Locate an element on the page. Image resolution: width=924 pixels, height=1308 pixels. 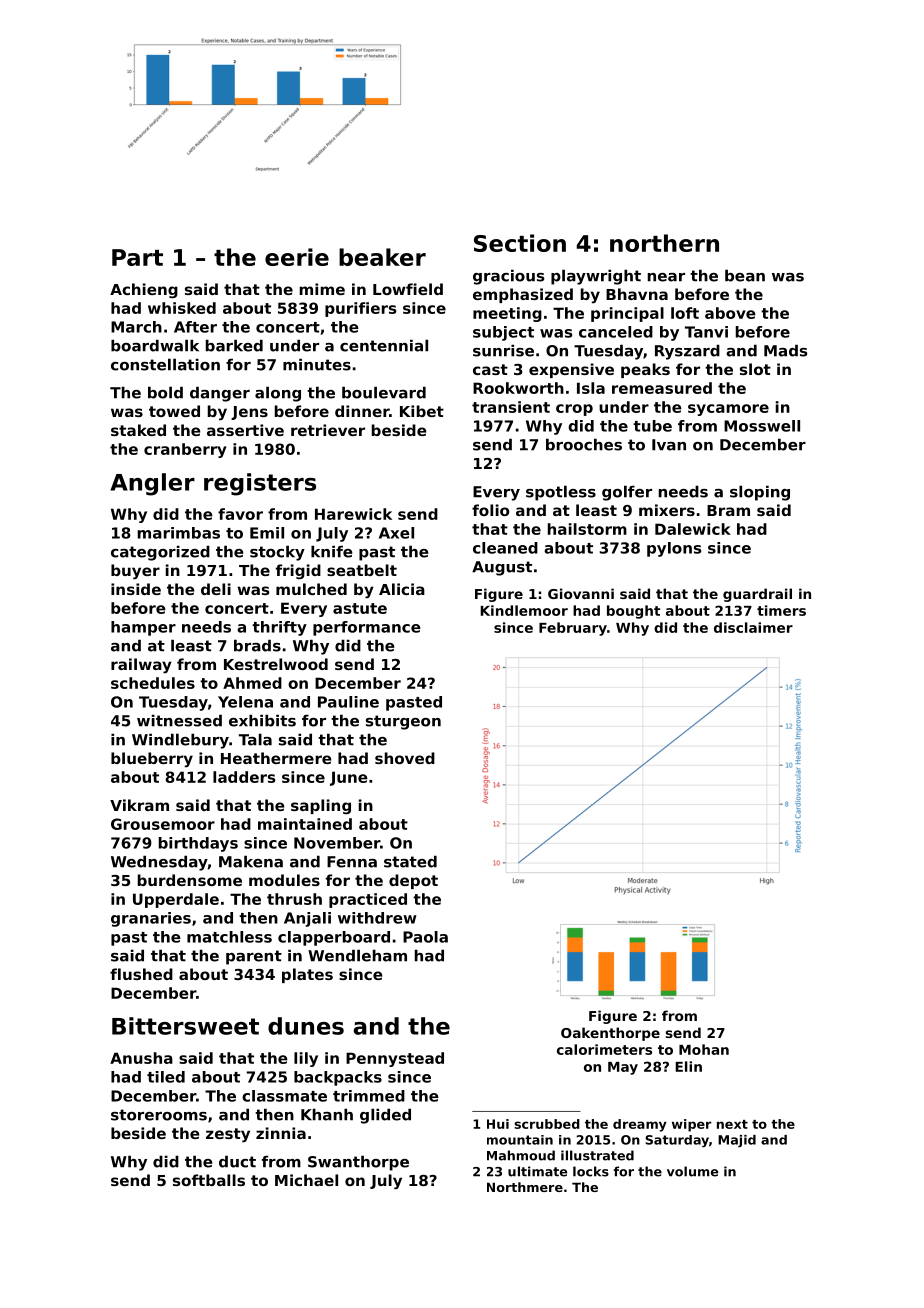
disclaimer is located at coordinates (753, 627).
